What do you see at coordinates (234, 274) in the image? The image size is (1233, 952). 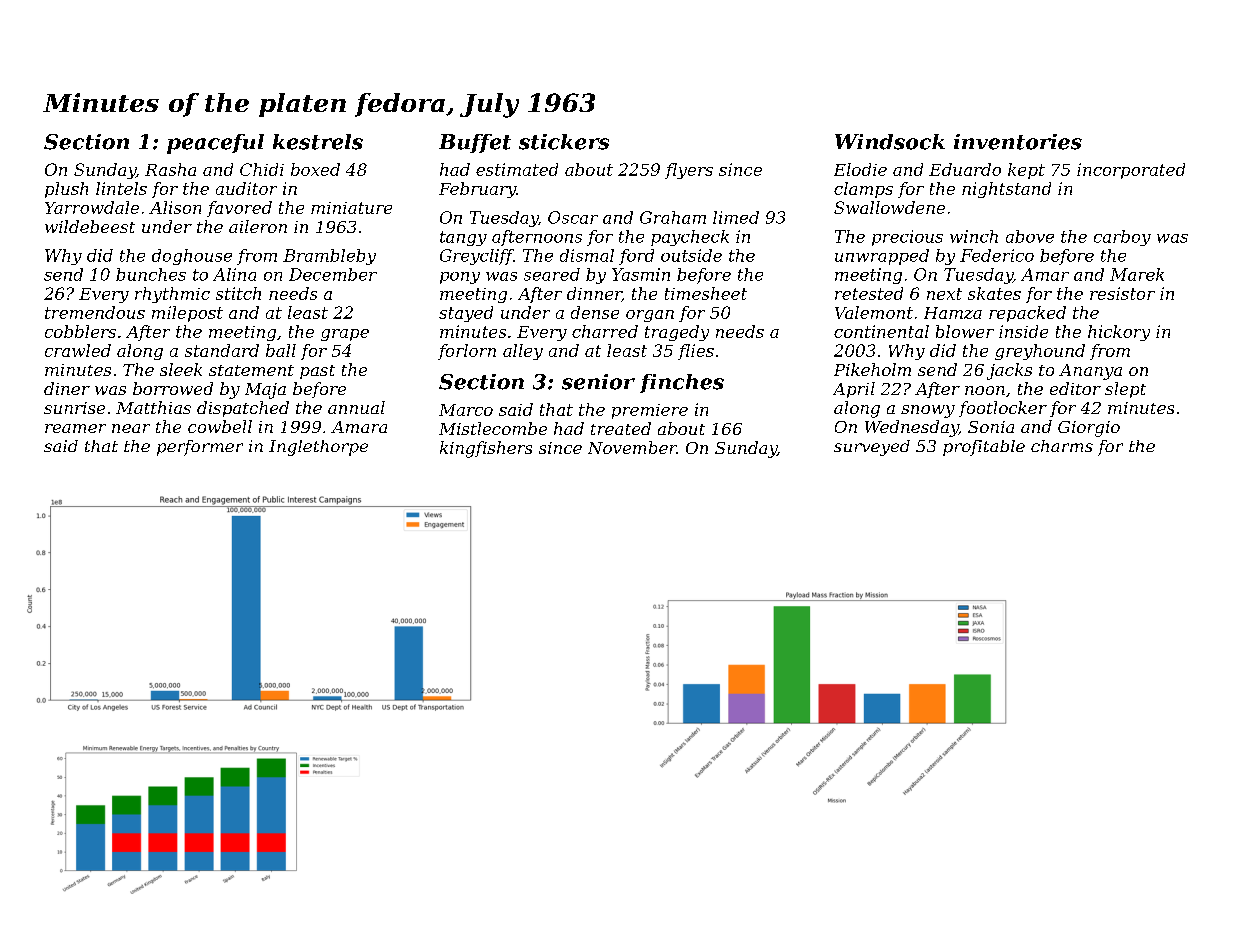 I see `Alina` at bounding box center [234, 274].
